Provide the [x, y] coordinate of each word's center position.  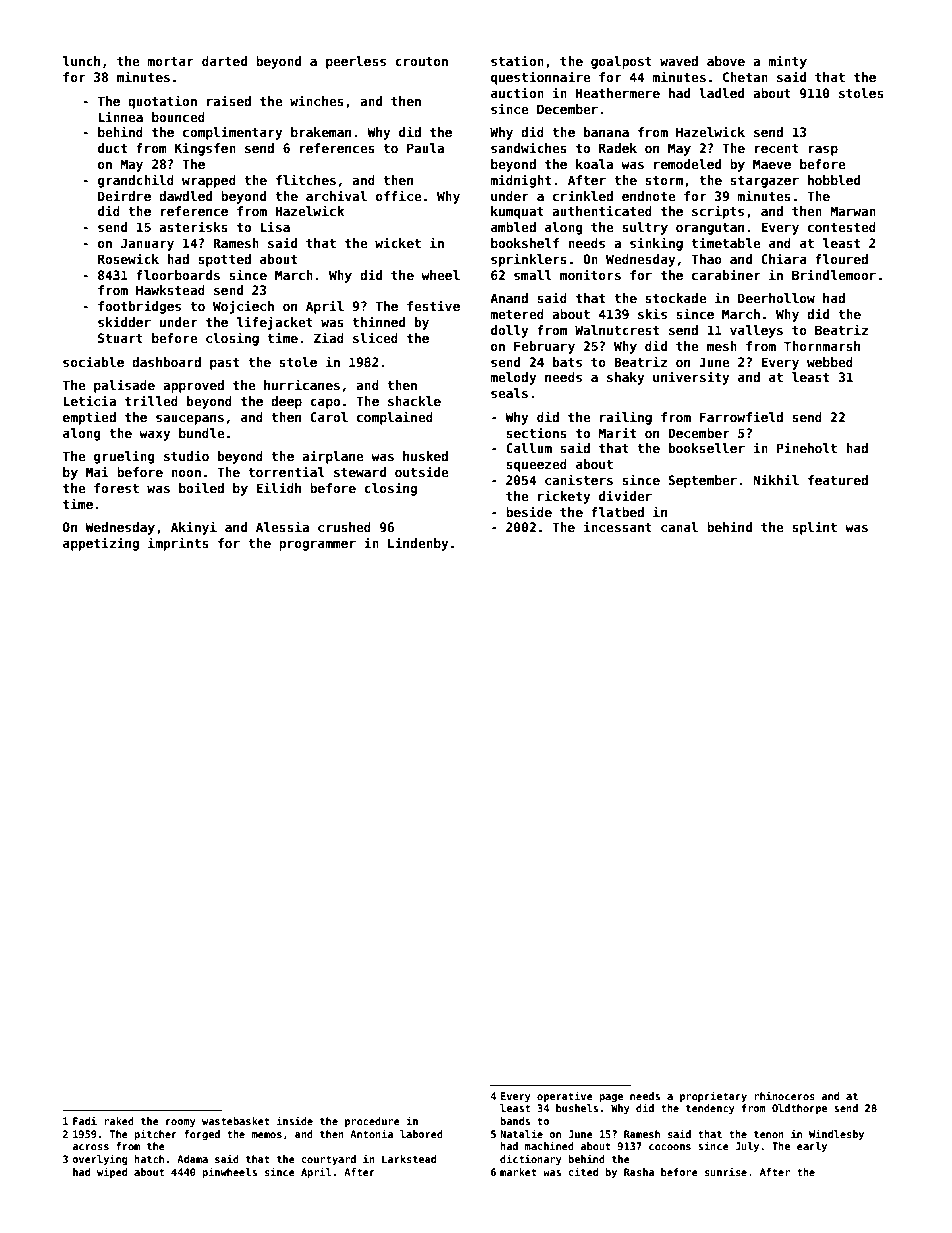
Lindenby [418, 544]
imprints [178, 544]
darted [224, 61]
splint [814, 528]
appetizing [101, 544]
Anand [509, 298]
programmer [317, 546]
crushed [344, 527]
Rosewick [128, 258]
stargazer [764, 182]
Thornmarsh [822, 346]
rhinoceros [784, 1095]
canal [679, 527]
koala [594, 164]
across [90, 1147]
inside [295, 1120]
